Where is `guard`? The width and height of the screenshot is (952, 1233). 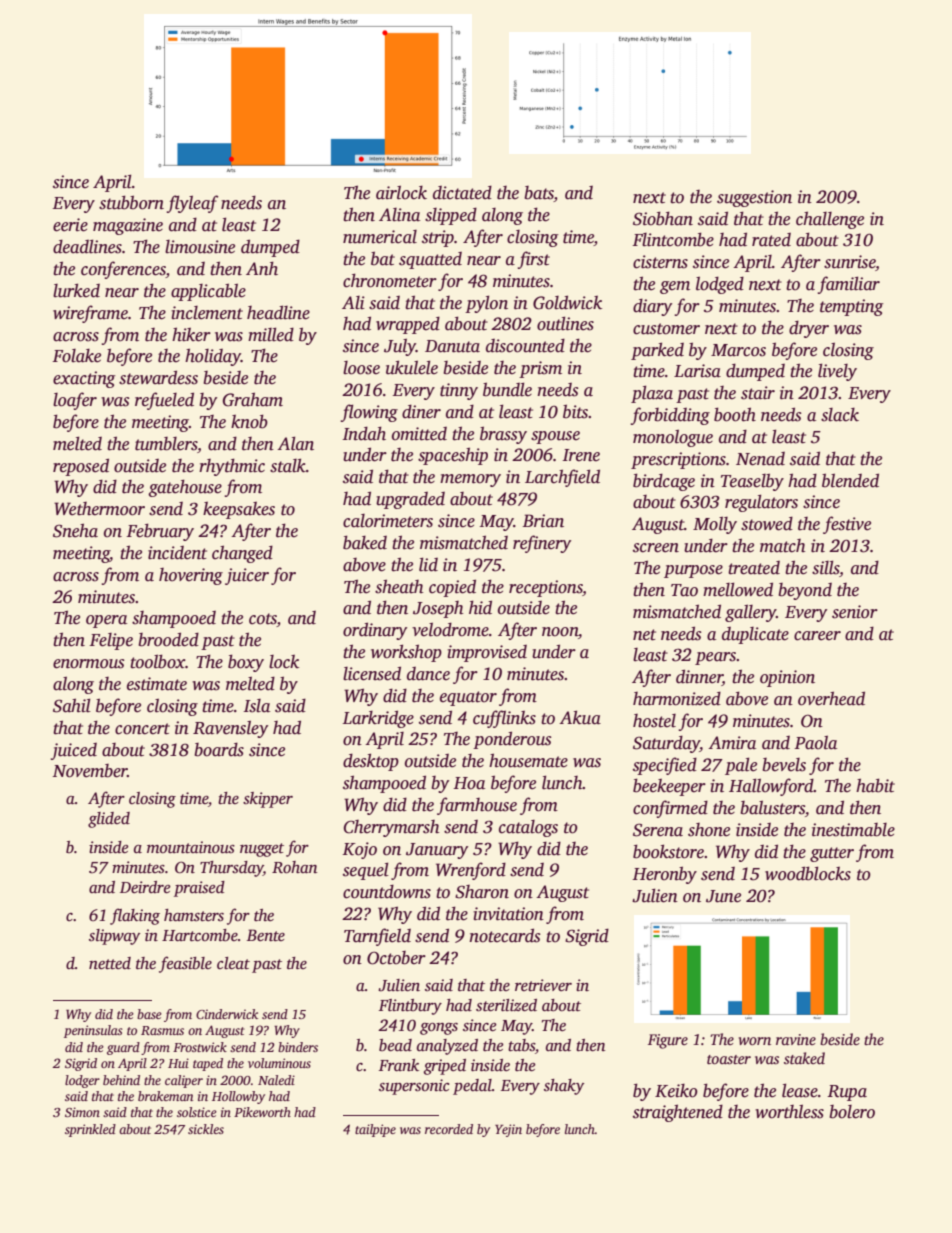 guard is located at coordinates (123, 1048).
